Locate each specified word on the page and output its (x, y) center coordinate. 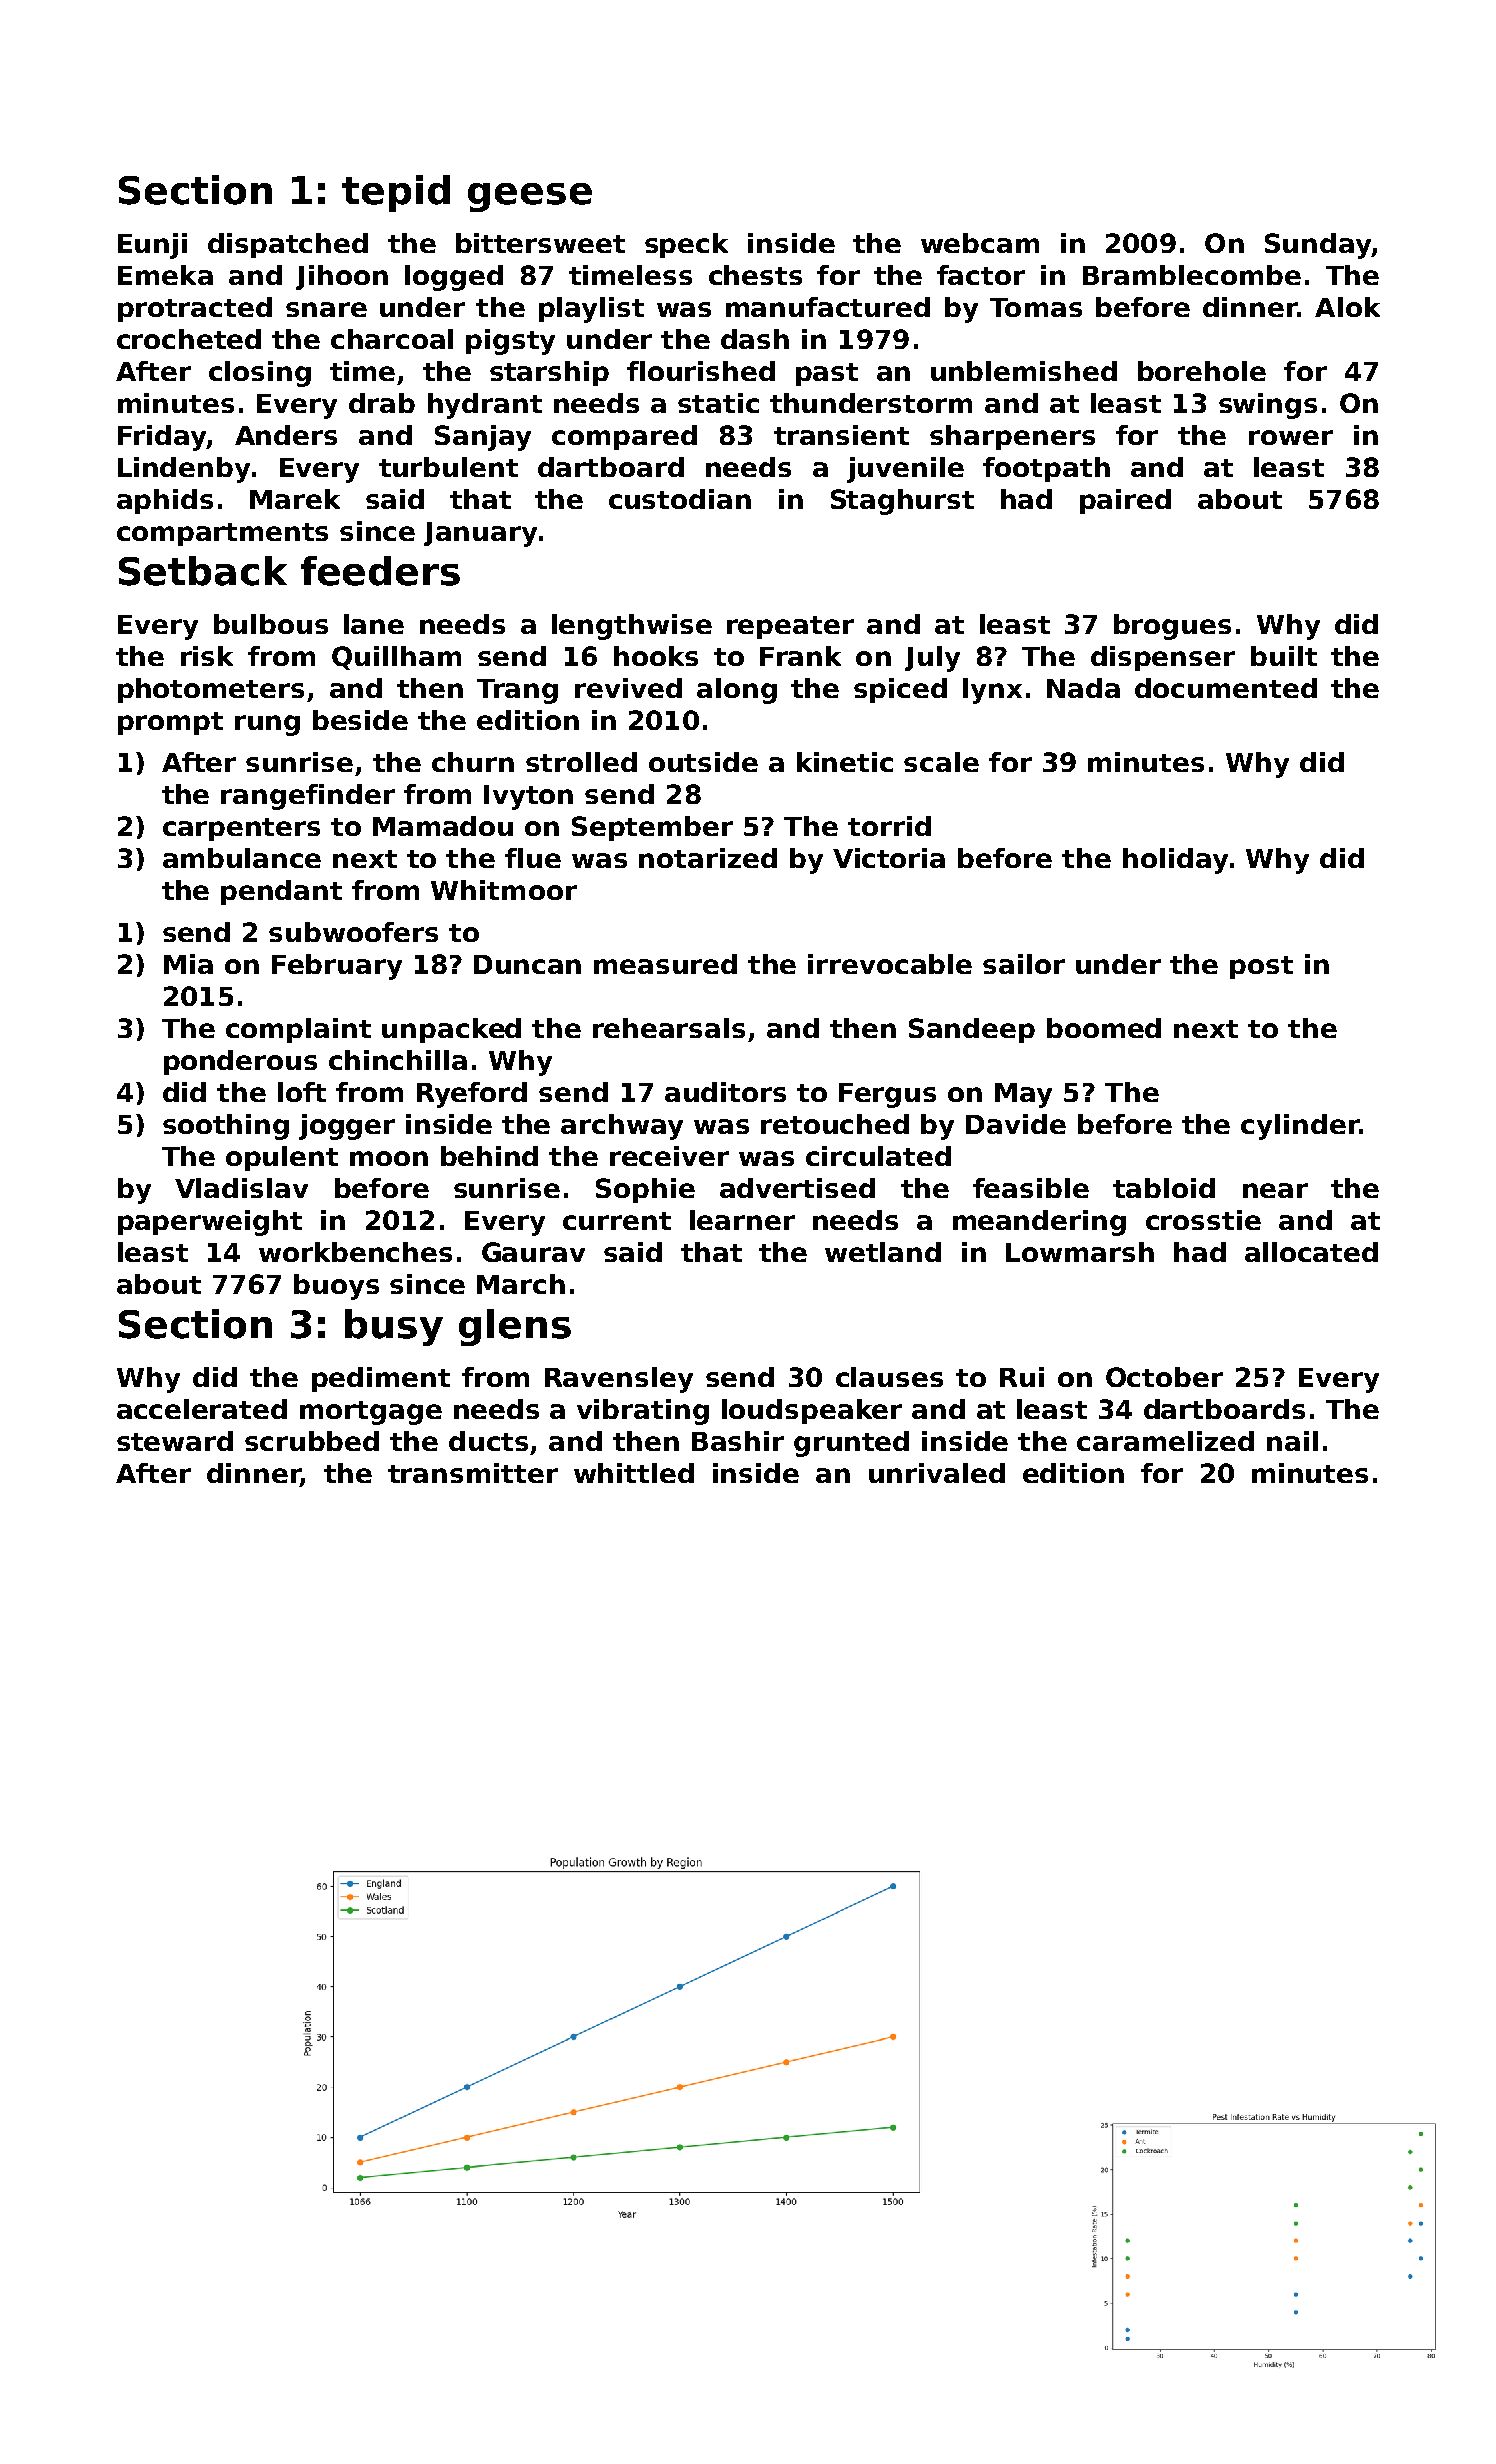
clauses (889, 1377)
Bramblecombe (1192, 275)
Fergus (887, 1095)
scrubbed (312, 1441)
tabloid (1164, 1188)
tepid (396, 193)
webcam (980, 243)
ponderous (240, 1062)
